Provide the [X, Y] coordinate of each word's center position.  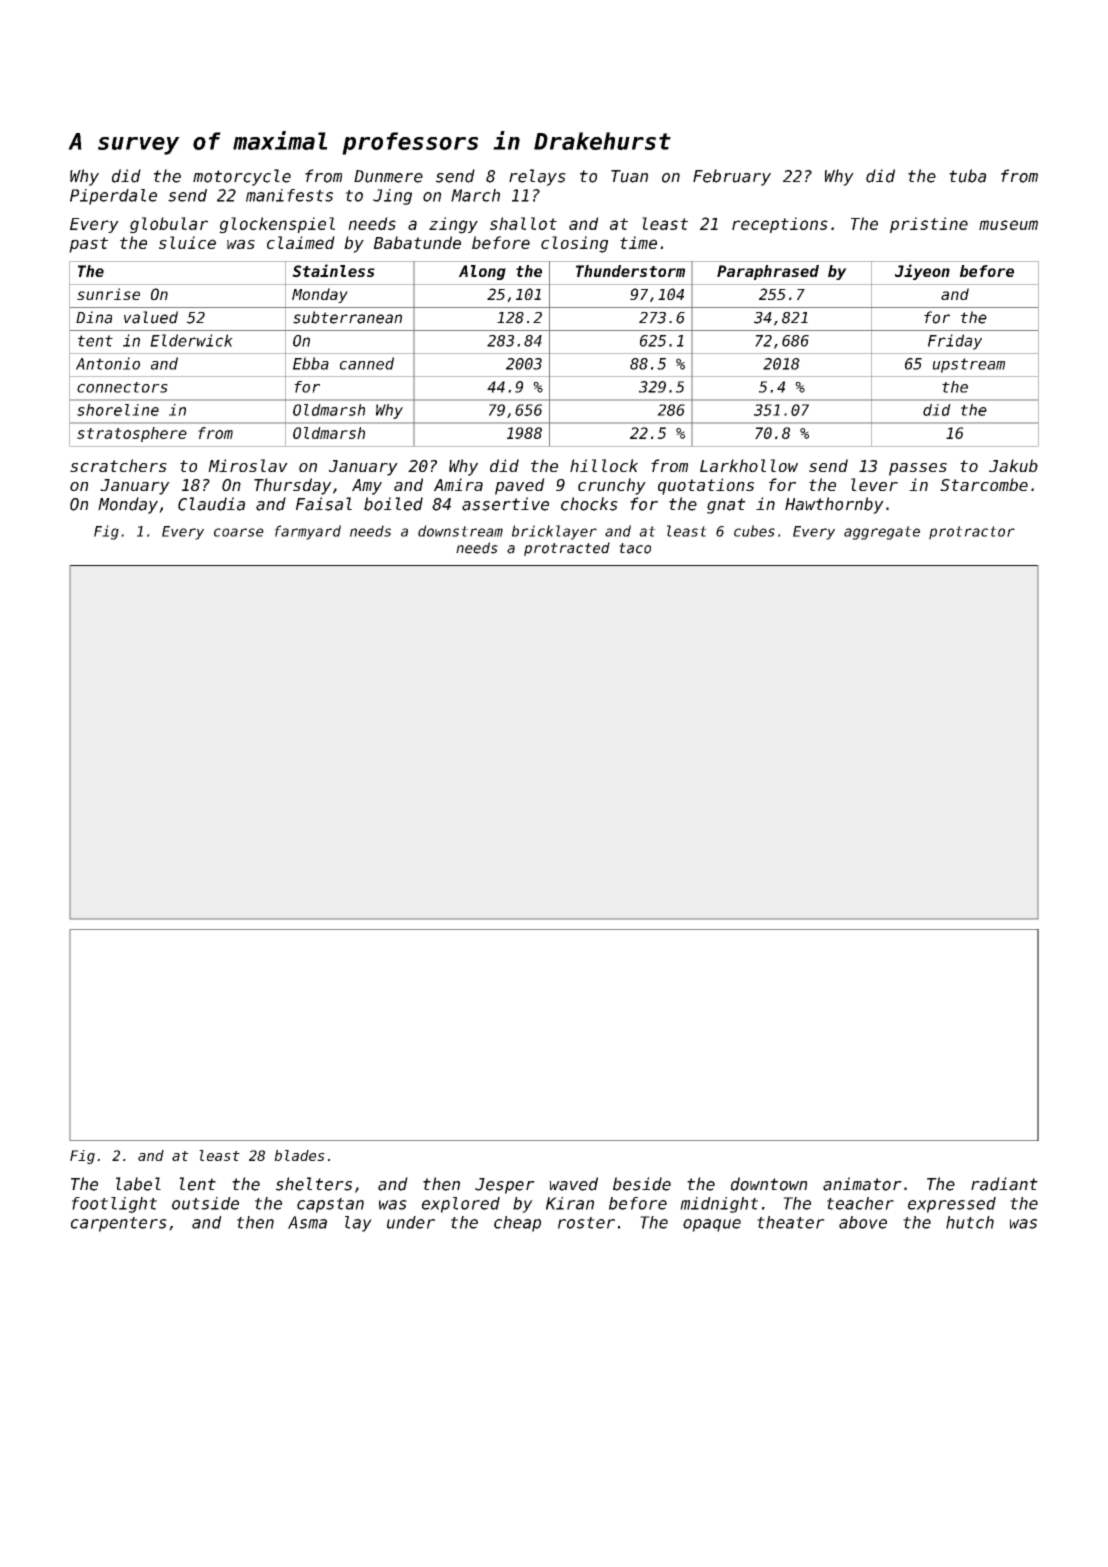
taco [635, 548]
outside [205, 1203]
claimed [301, 242]
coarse [239, 532]
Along [482, 272]
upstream [969, 365]
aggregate [882, 533]
